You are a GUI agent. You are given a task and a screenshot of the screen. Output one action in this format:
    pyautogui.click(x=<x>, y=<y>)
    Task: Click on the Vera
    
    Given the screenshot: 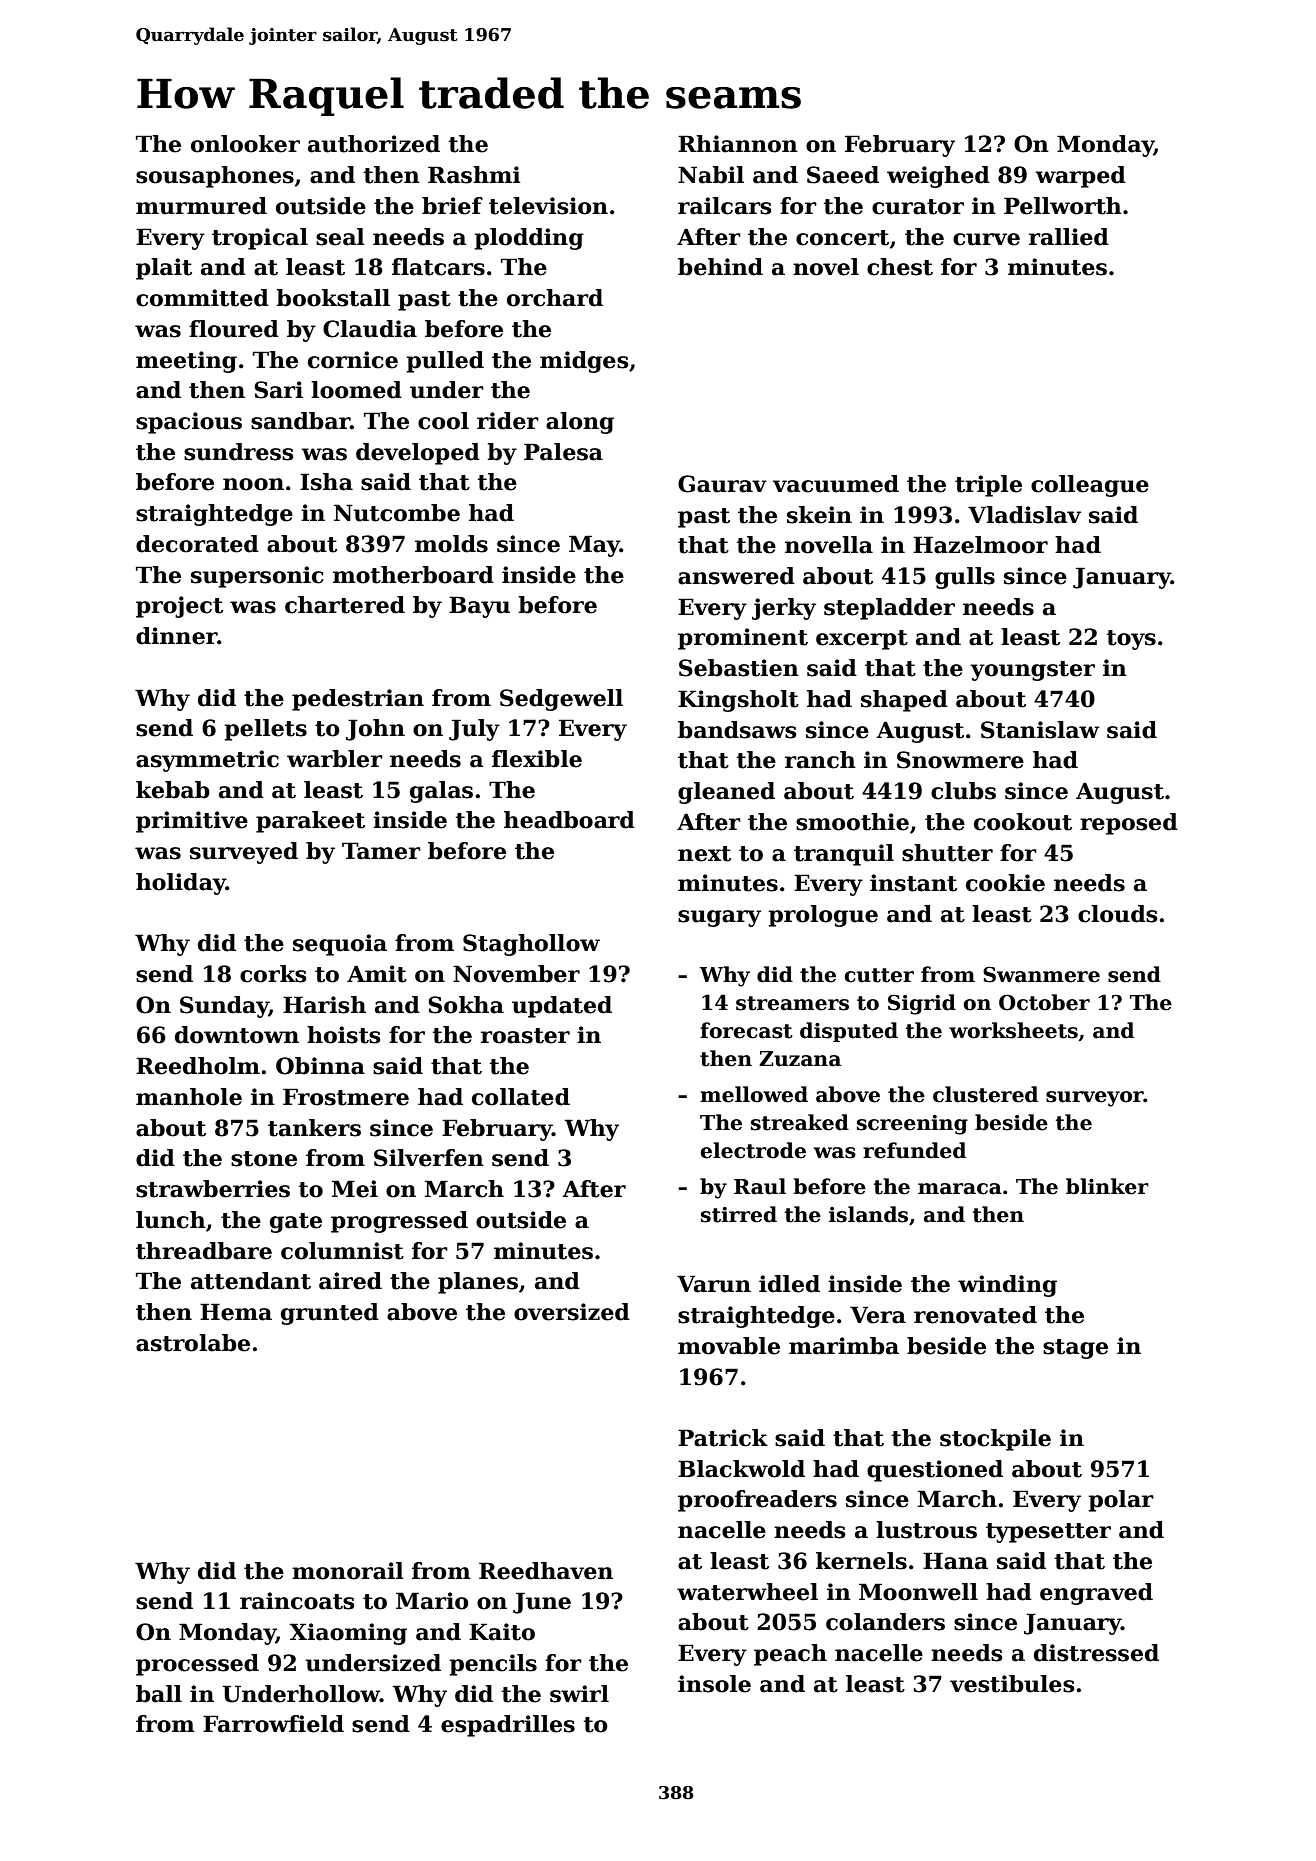 What is the action you would take?
    pyautogui.click(x=878, y=1315)
